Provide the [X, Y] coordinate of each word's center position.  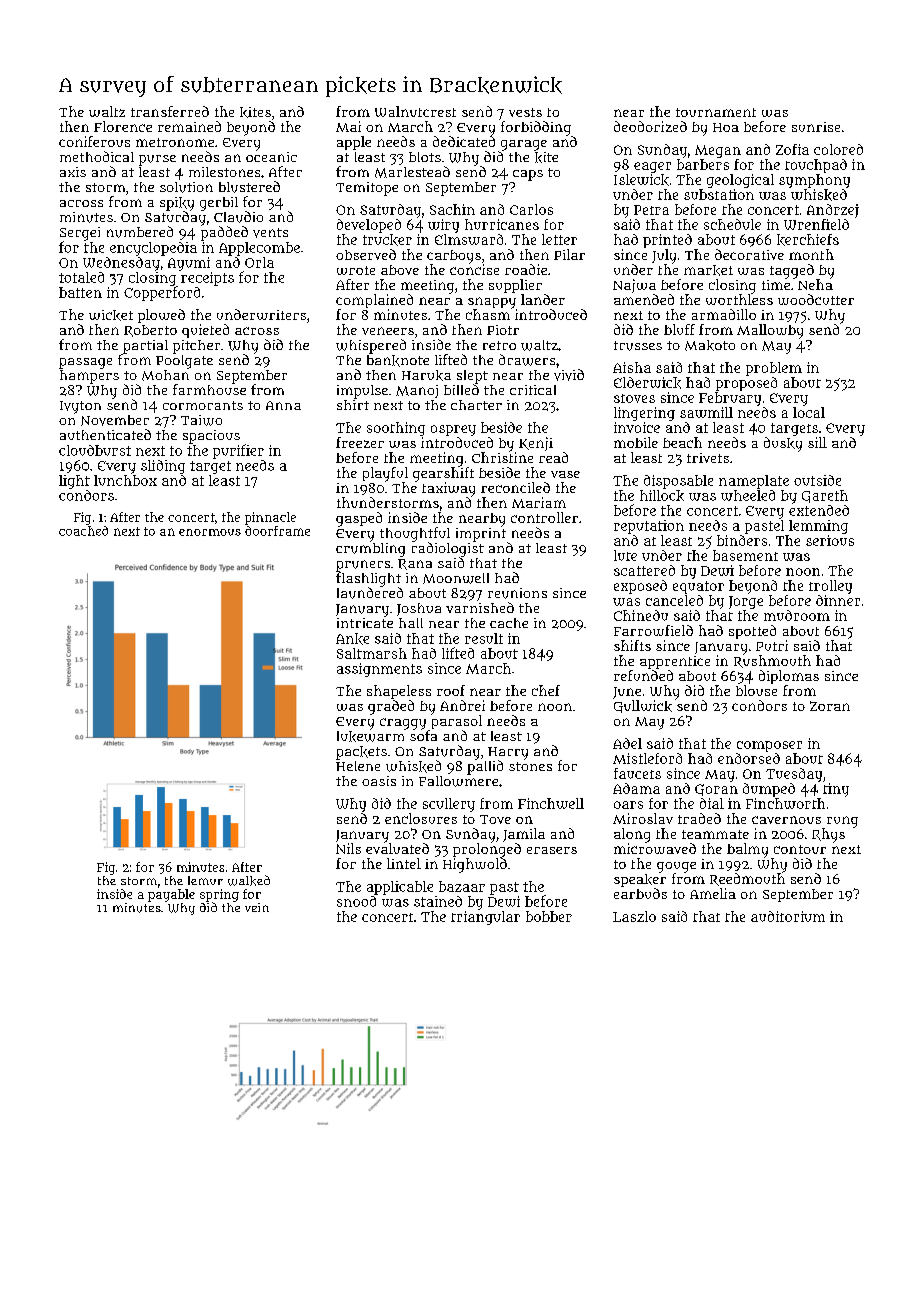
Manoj [417, 391]
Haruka [426, 375]
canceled [674, 600]
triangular [485, 918]
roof [451, 690]
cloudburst [95, 450]
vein [257, 907]
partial [145, 347]
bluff [679, 329]
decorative [749, 254]
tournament [716, 112]
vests [525, 112]
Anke [352, 639]
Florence [123, 126]
